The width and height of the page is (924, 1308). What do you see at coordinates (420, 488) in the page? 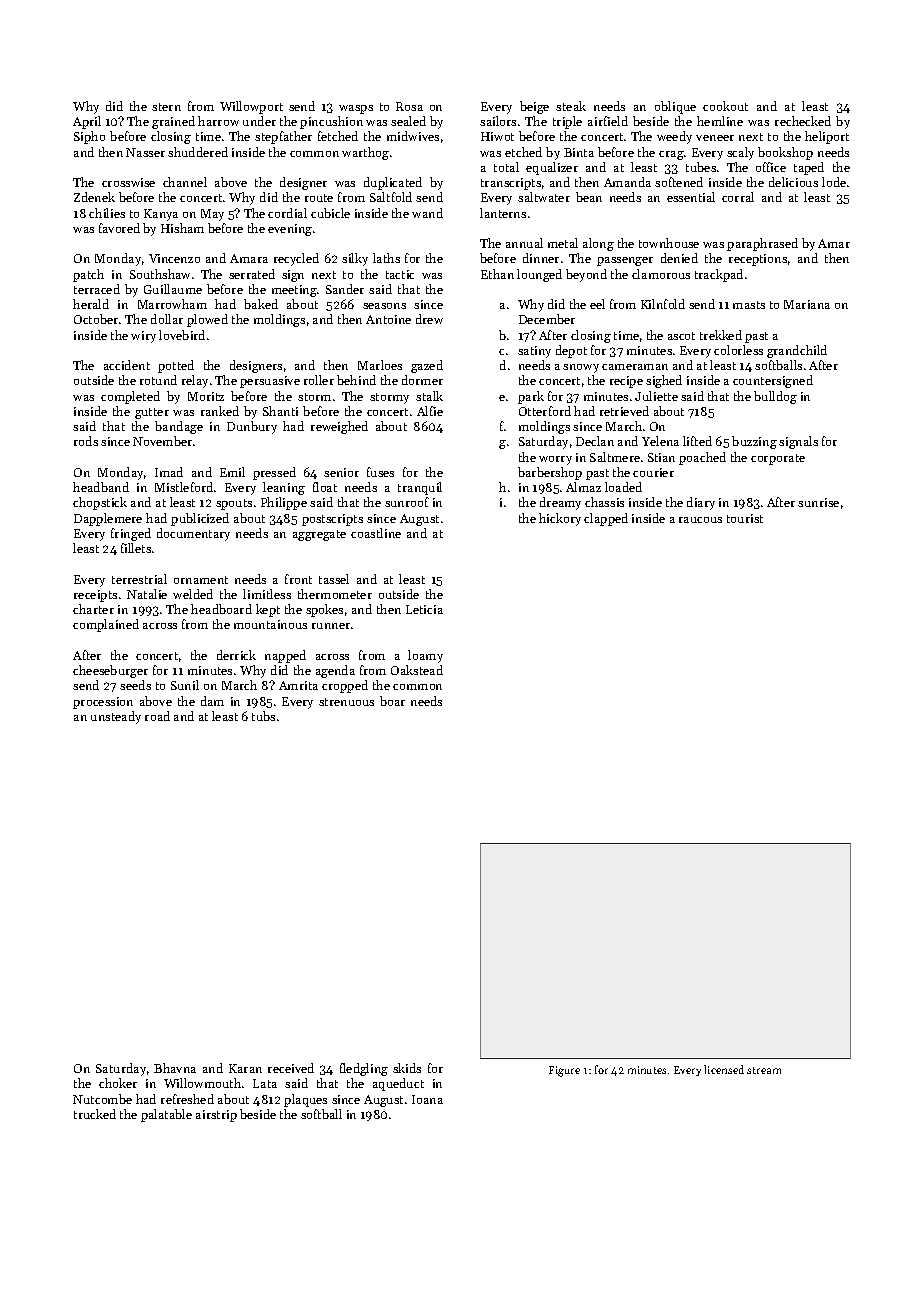
I see `tranquil` at bounding box center [420, 488].
